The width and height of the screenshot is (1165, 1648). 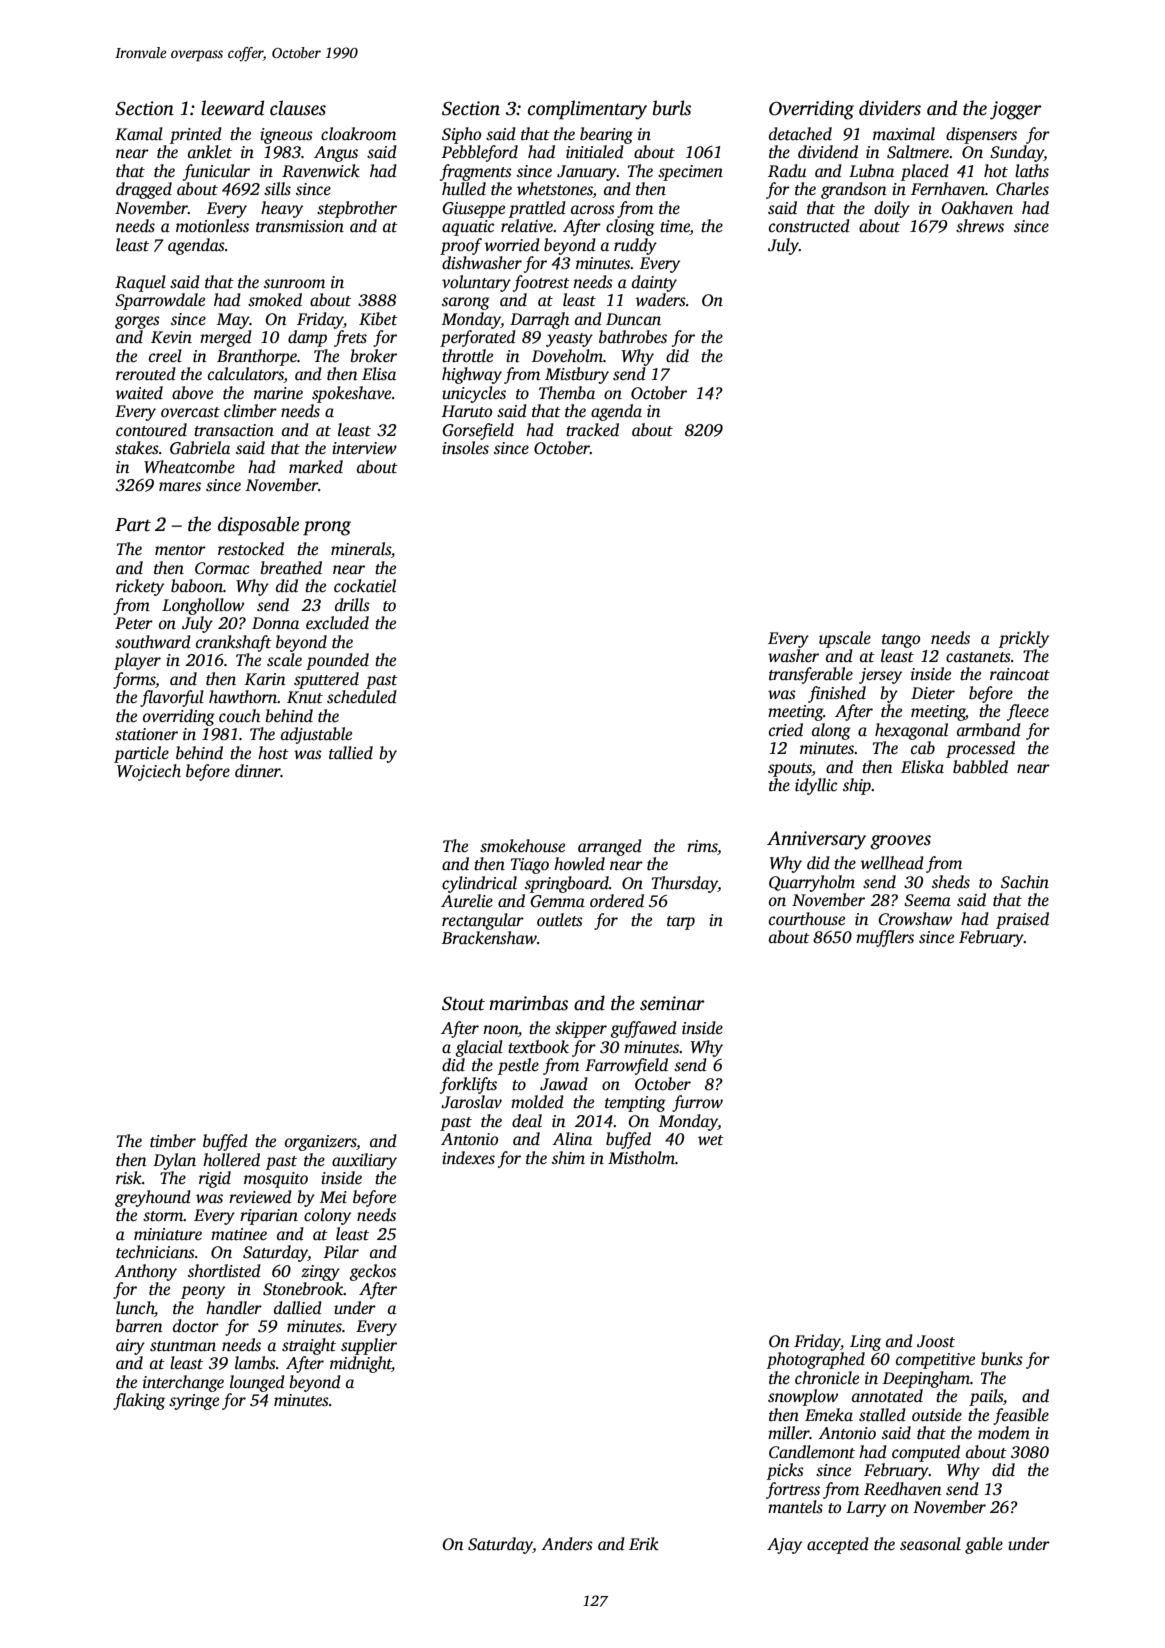 I want to click on praised, so click(x=1022, y=920).
